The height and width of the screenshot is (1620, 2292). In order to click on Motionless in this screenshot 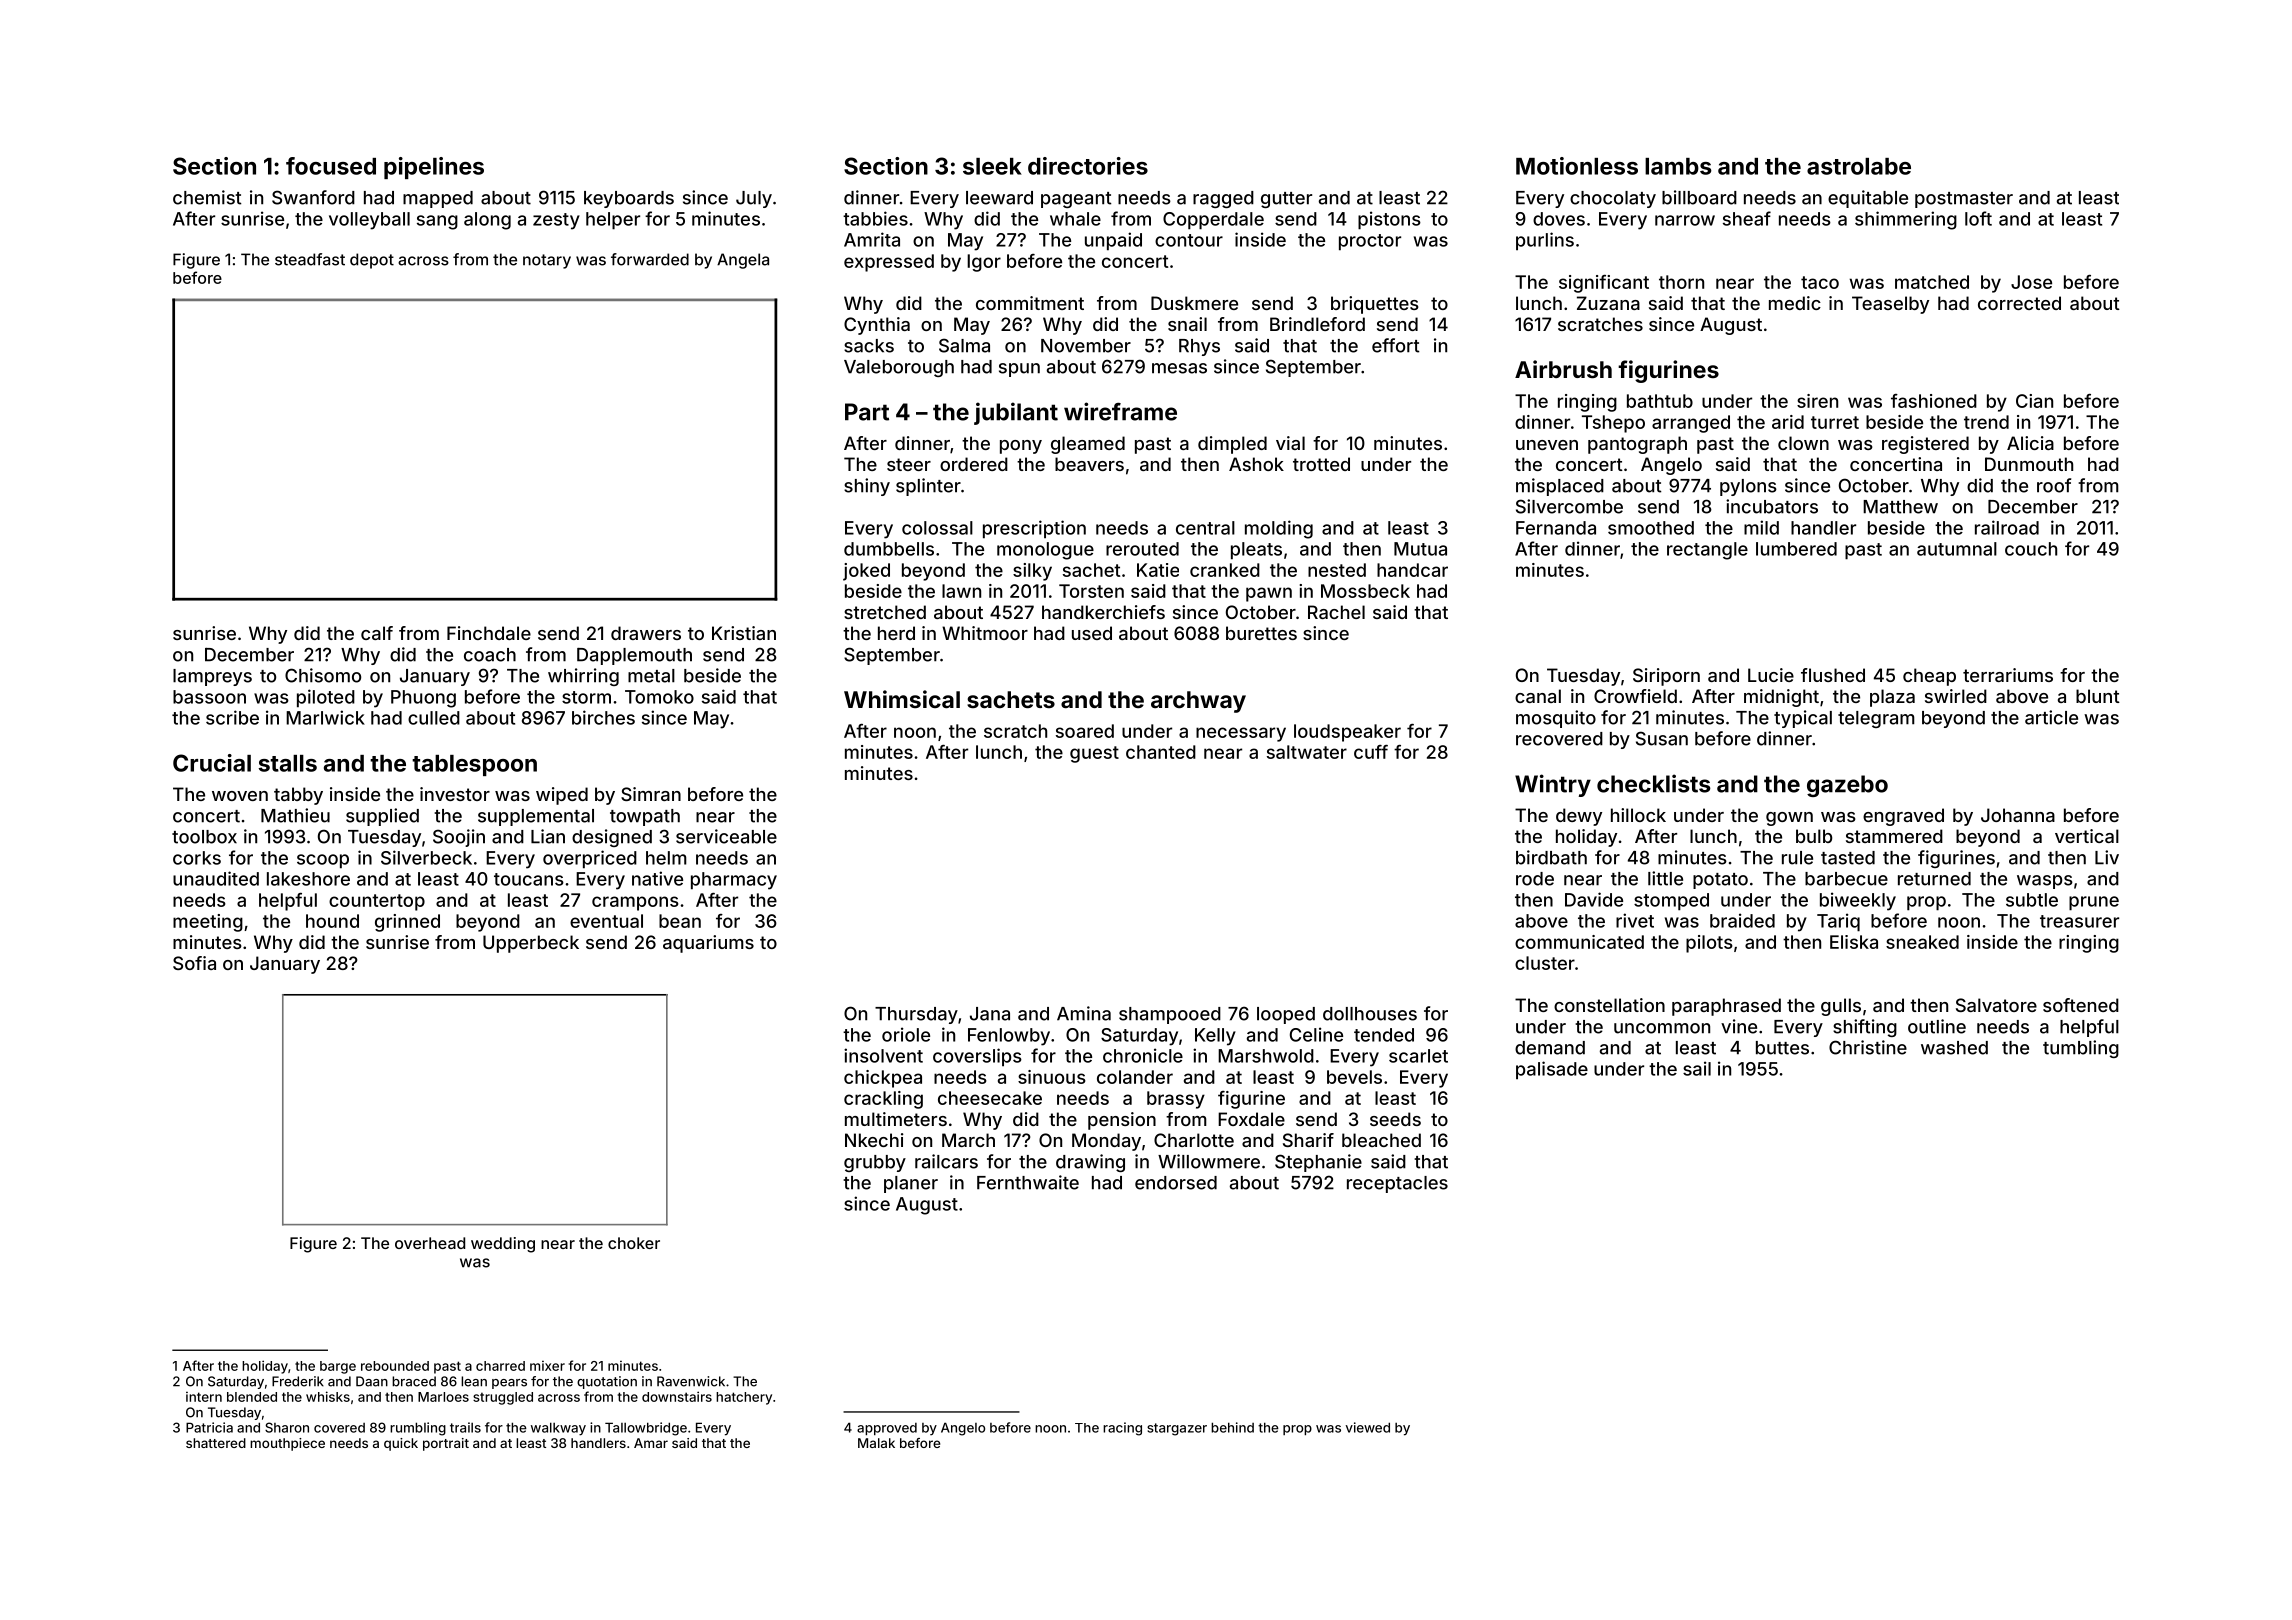, I will do `click(1577, 166)`.
